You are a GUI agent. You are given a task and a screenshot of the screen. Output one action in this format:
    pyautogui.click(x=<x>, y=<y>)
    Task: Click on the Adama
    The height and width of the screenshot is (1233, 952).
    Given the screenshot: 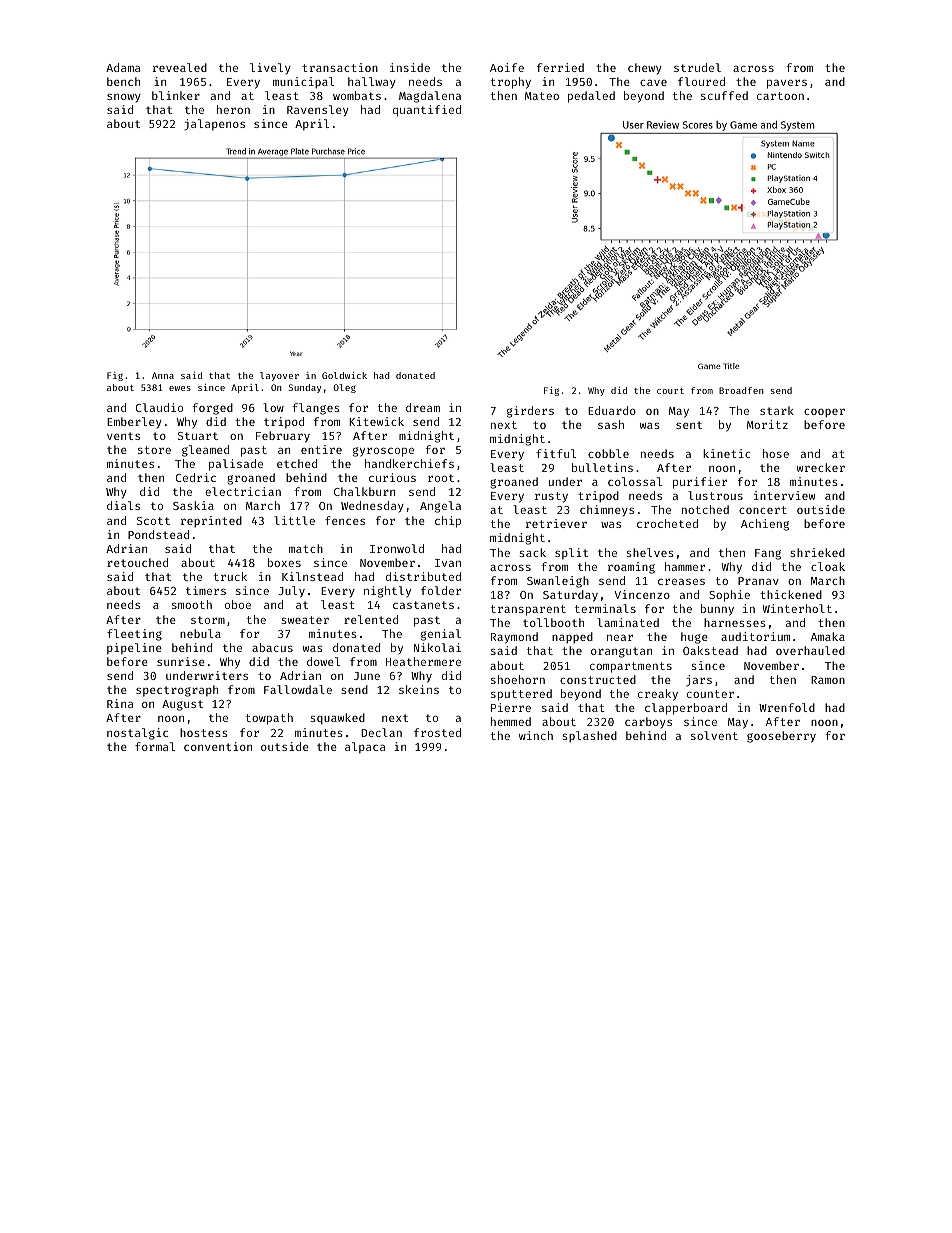 What is the action you would take?
    pyautogui.click(x=123, y=67)
